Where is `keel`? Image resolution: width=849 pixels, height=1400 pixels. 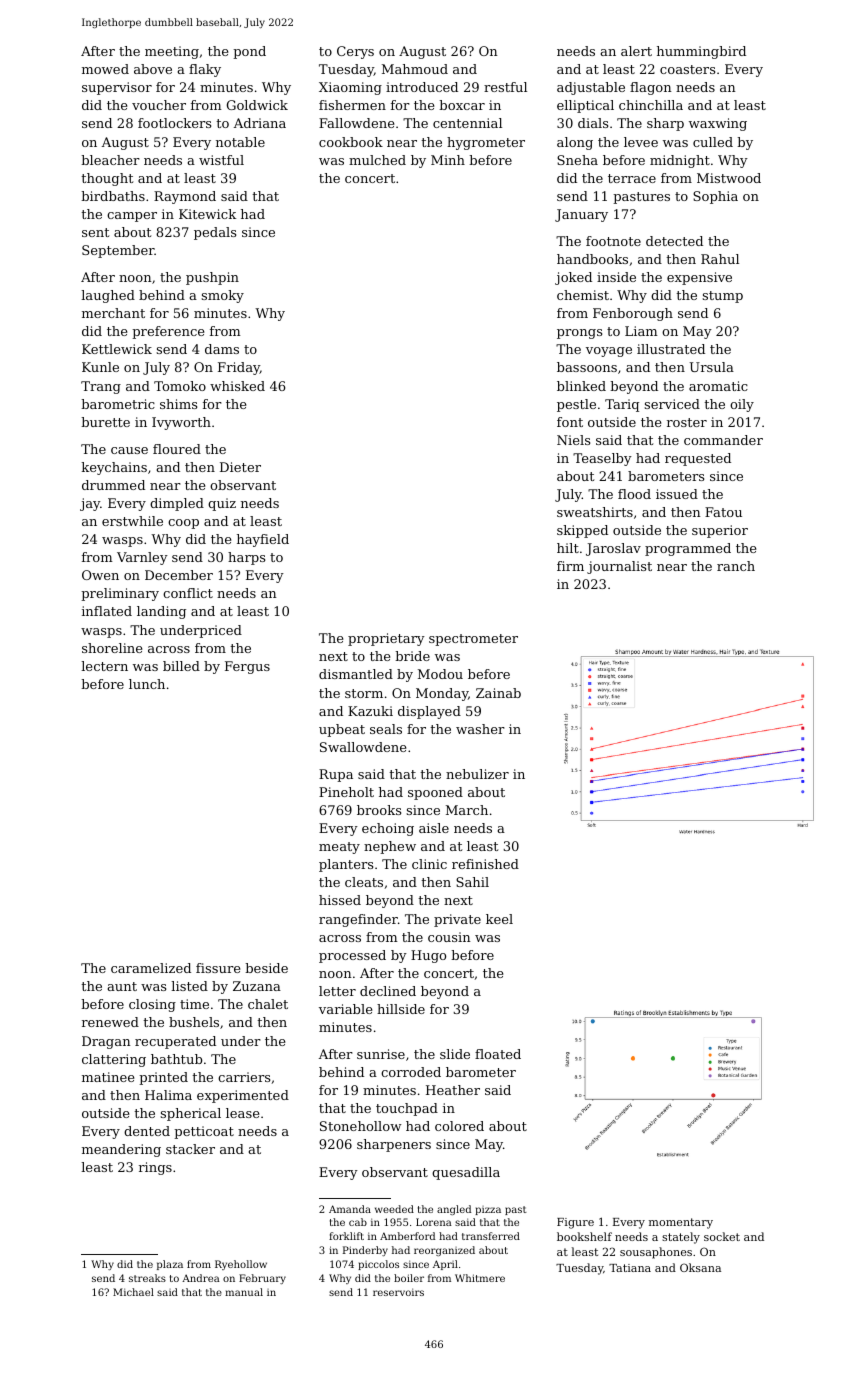
keel is located at coordinates (499, 919).
